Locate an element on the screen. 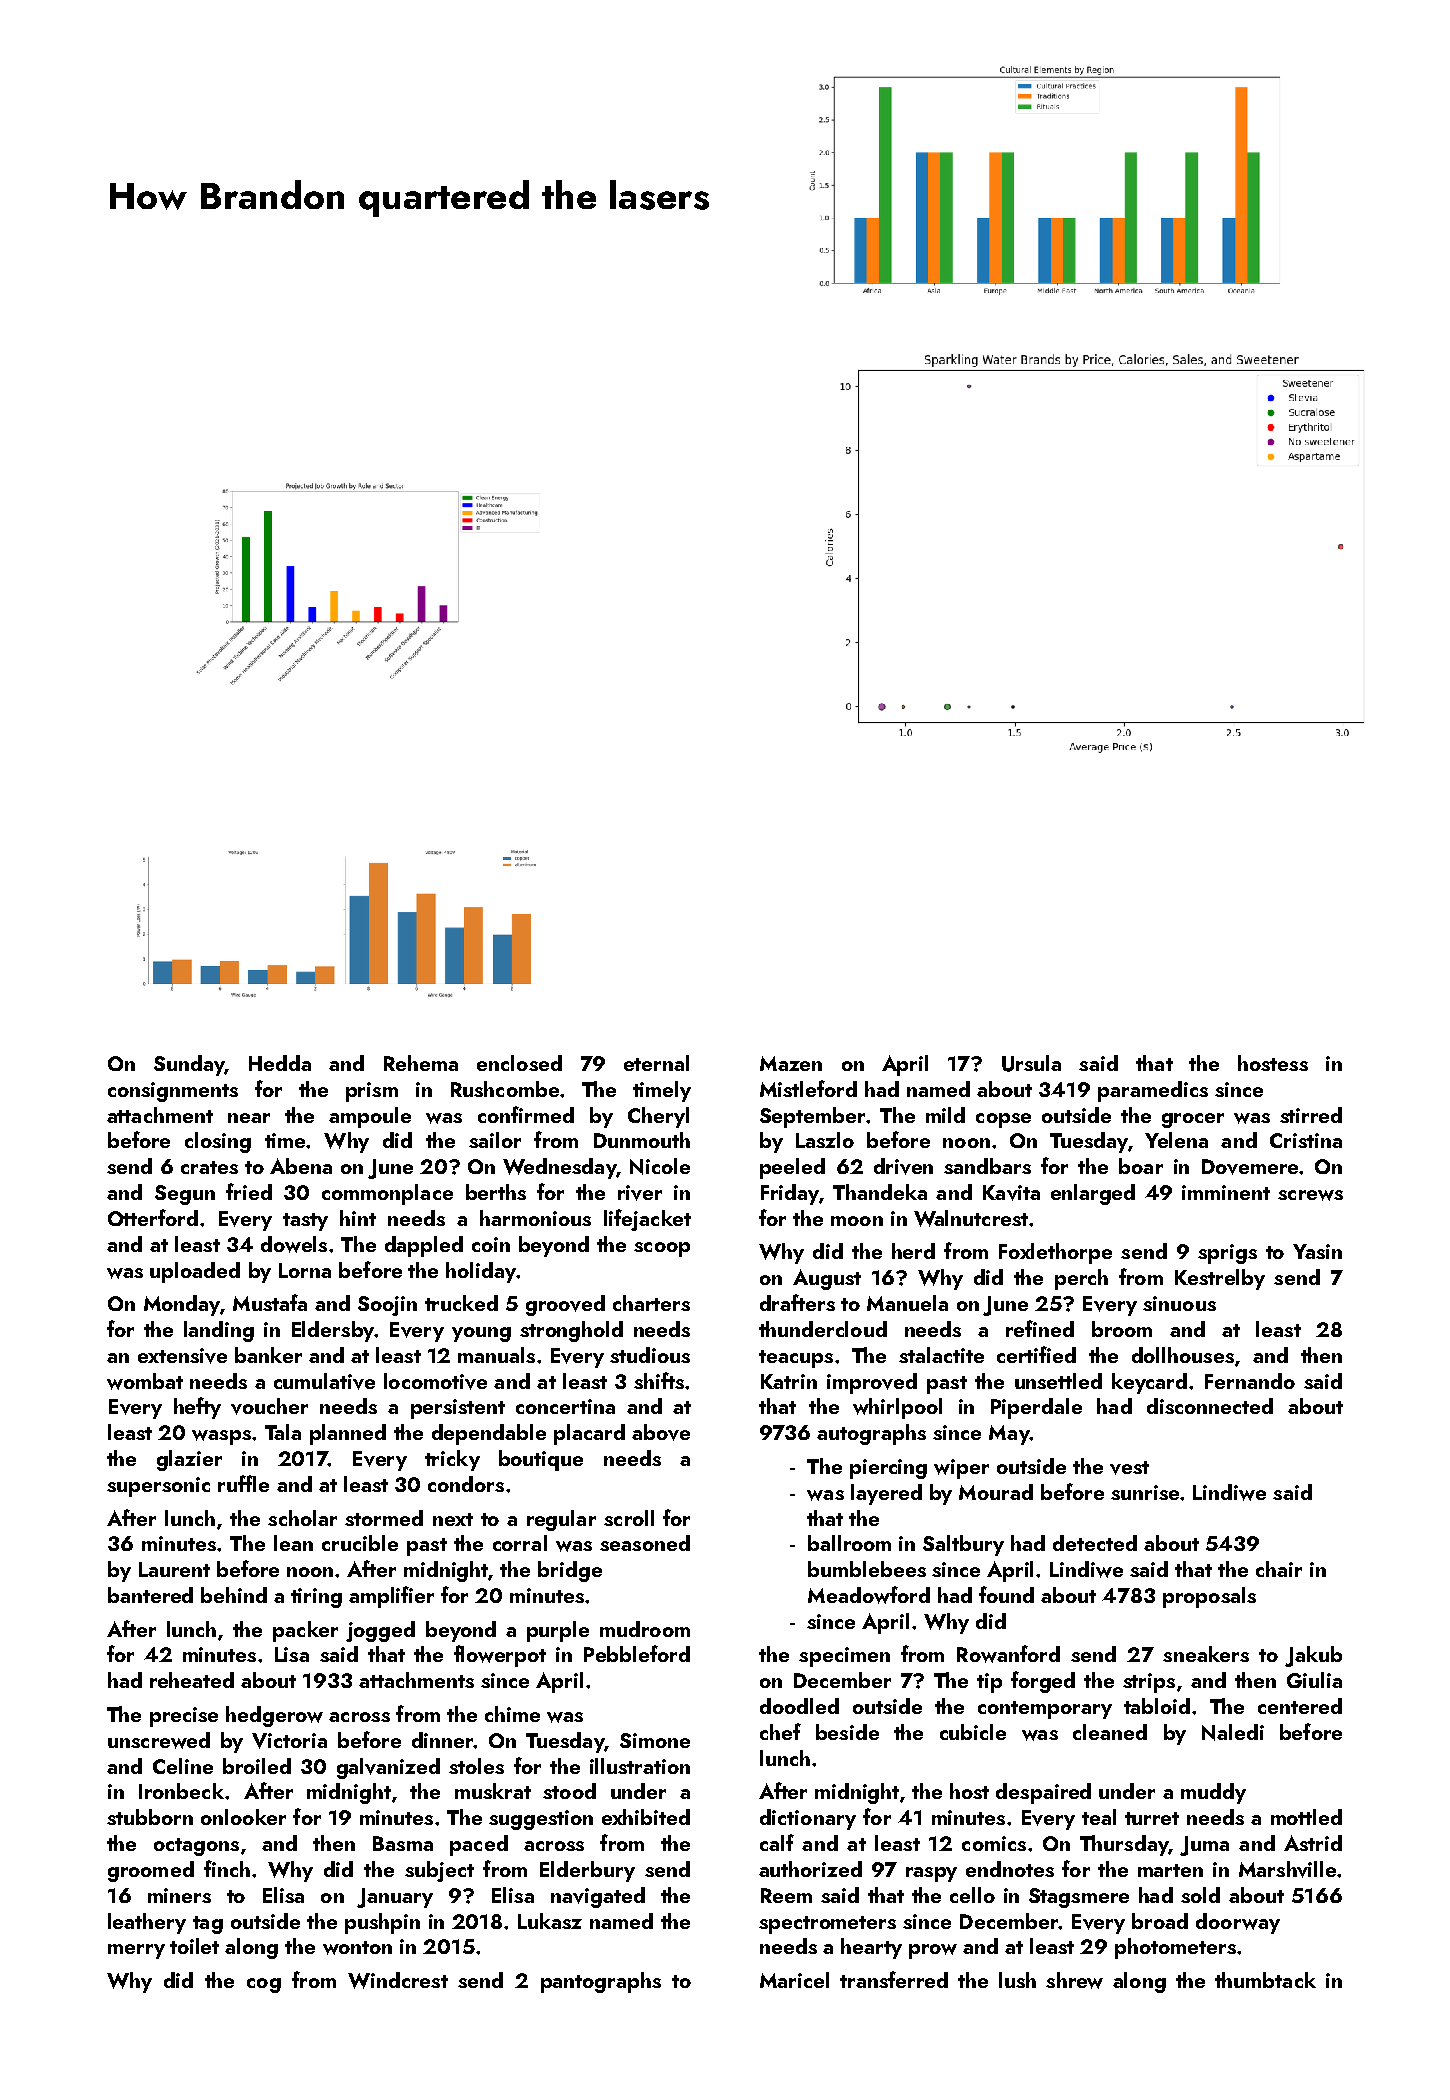 The width and height of the screenshot is (1450, 2100). jogged is located at coordinates (380, 1631).
